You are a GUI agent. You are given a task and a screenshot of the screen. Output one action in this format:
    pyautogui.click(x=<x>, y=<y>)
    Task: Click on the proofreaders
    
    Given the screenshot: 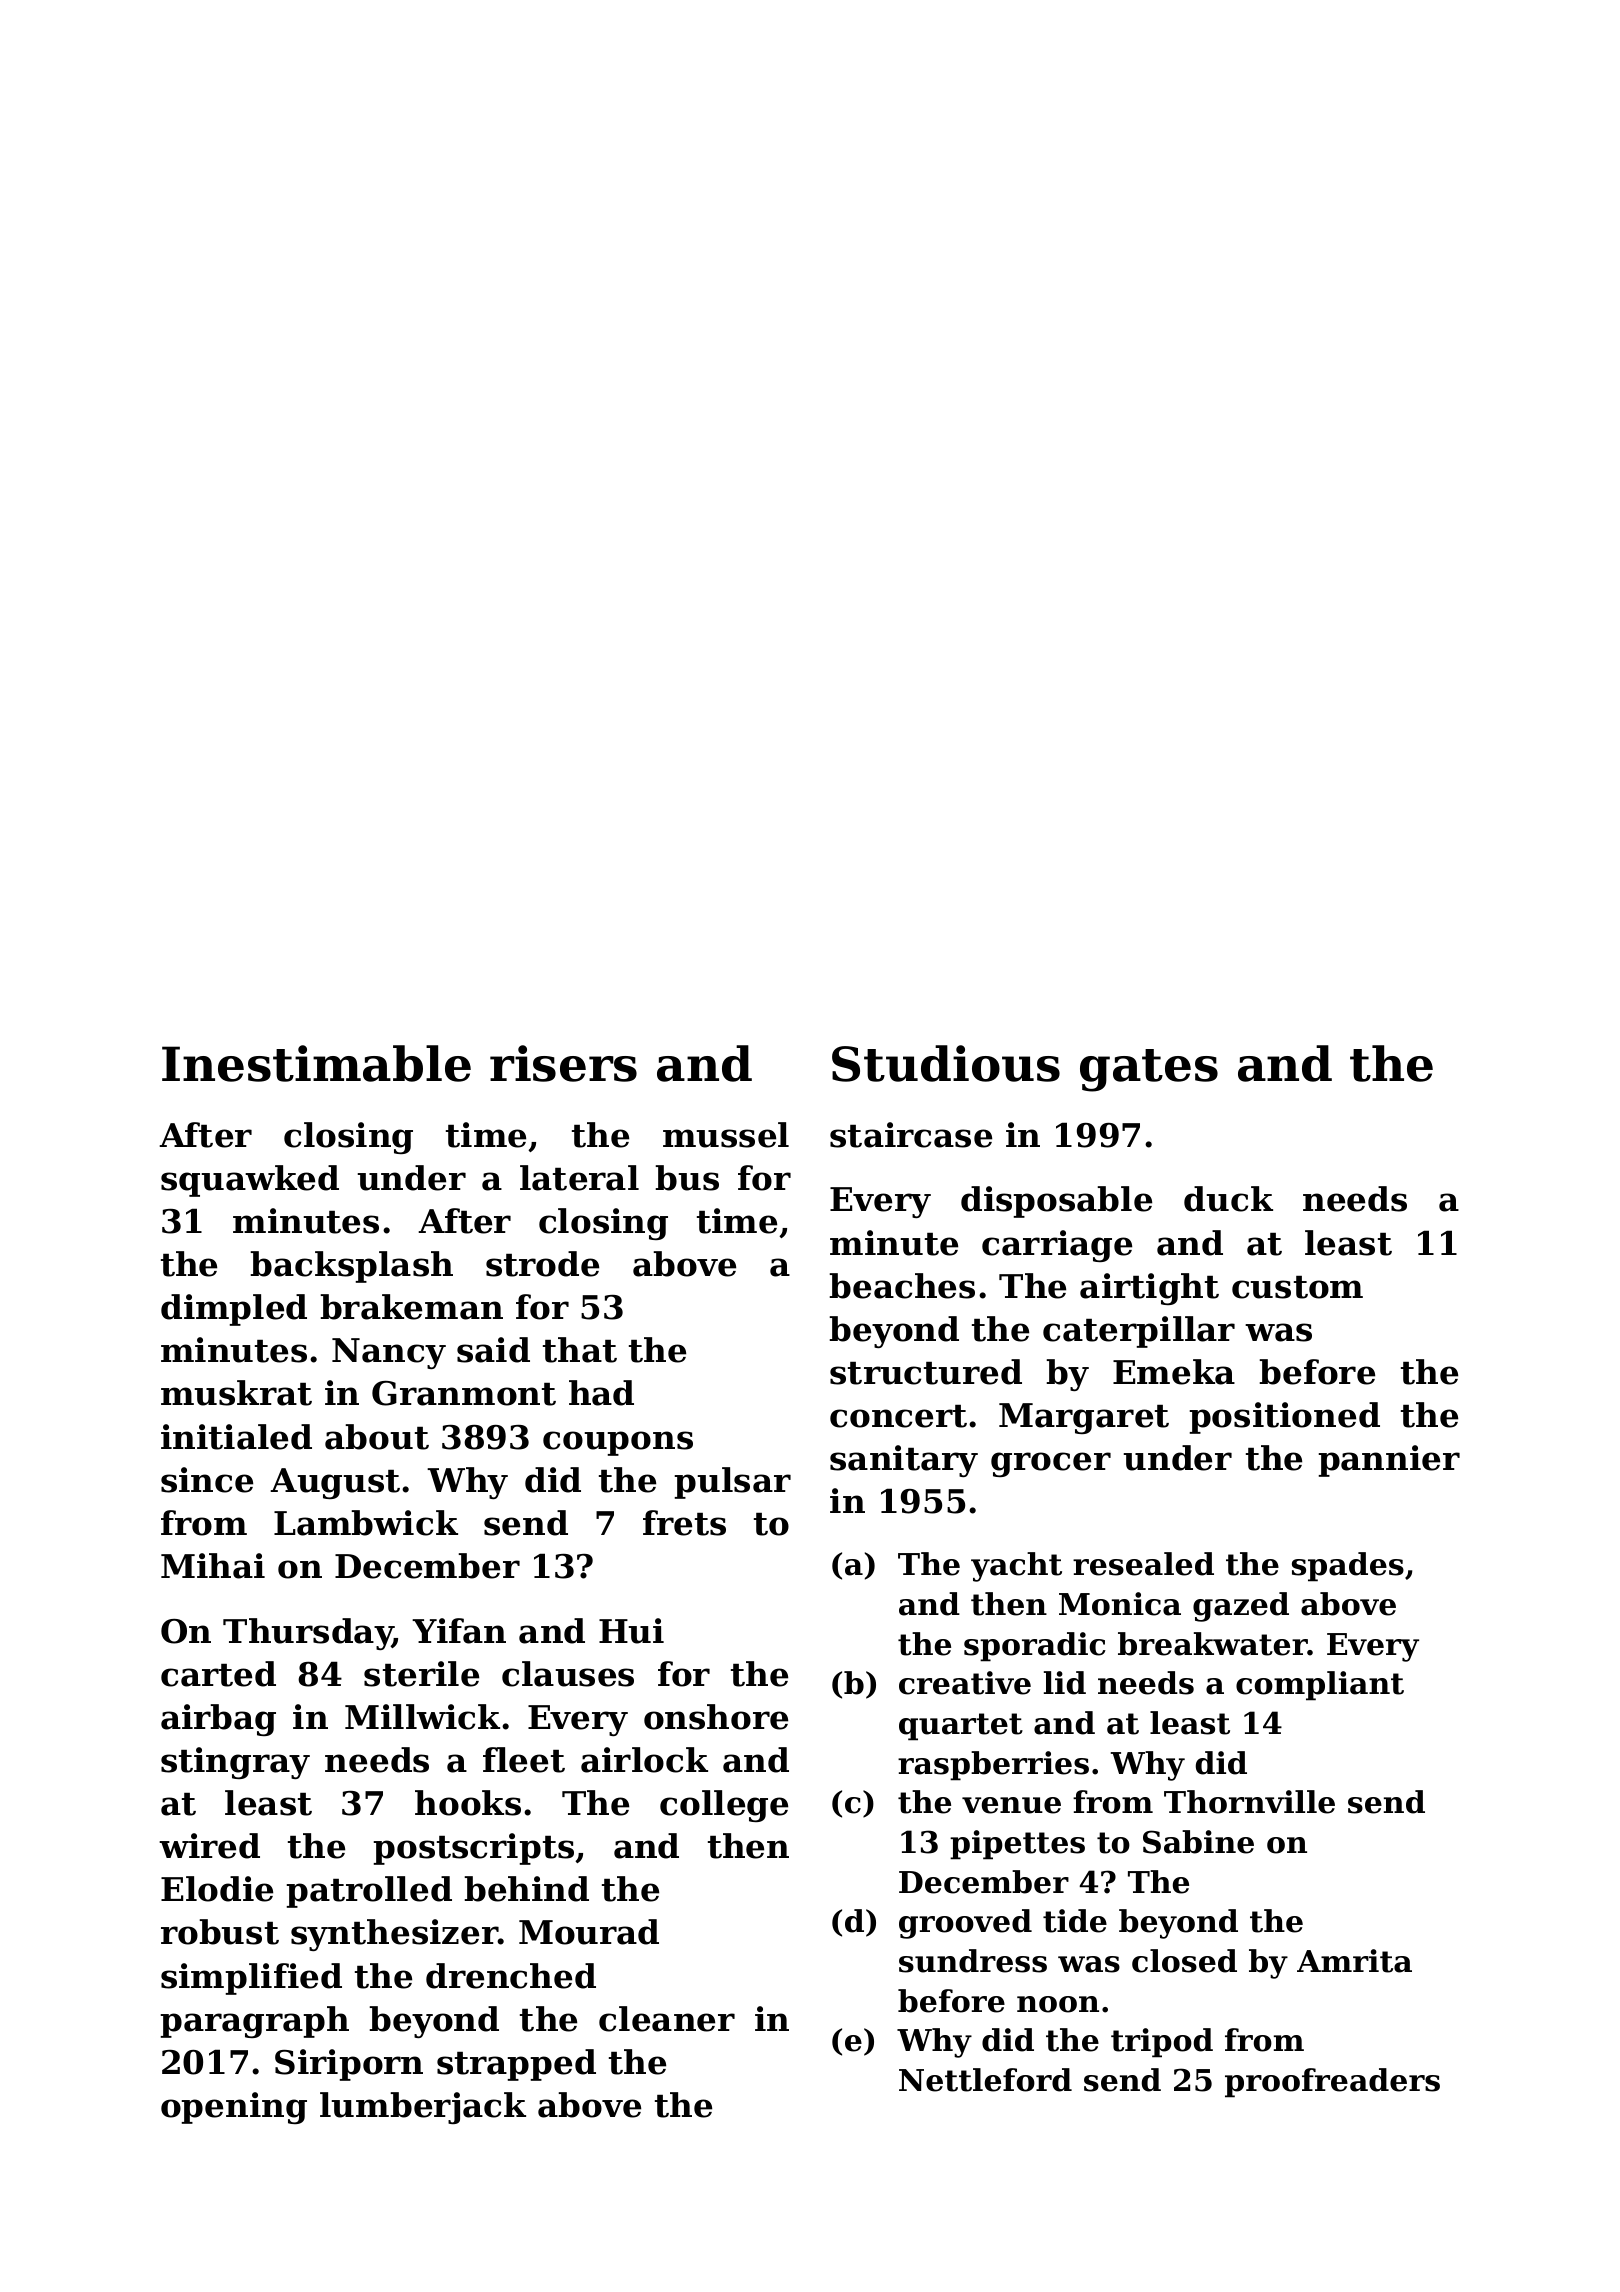 What is the action you would take?
    pyautogui.click(x=1332, y=2083)
